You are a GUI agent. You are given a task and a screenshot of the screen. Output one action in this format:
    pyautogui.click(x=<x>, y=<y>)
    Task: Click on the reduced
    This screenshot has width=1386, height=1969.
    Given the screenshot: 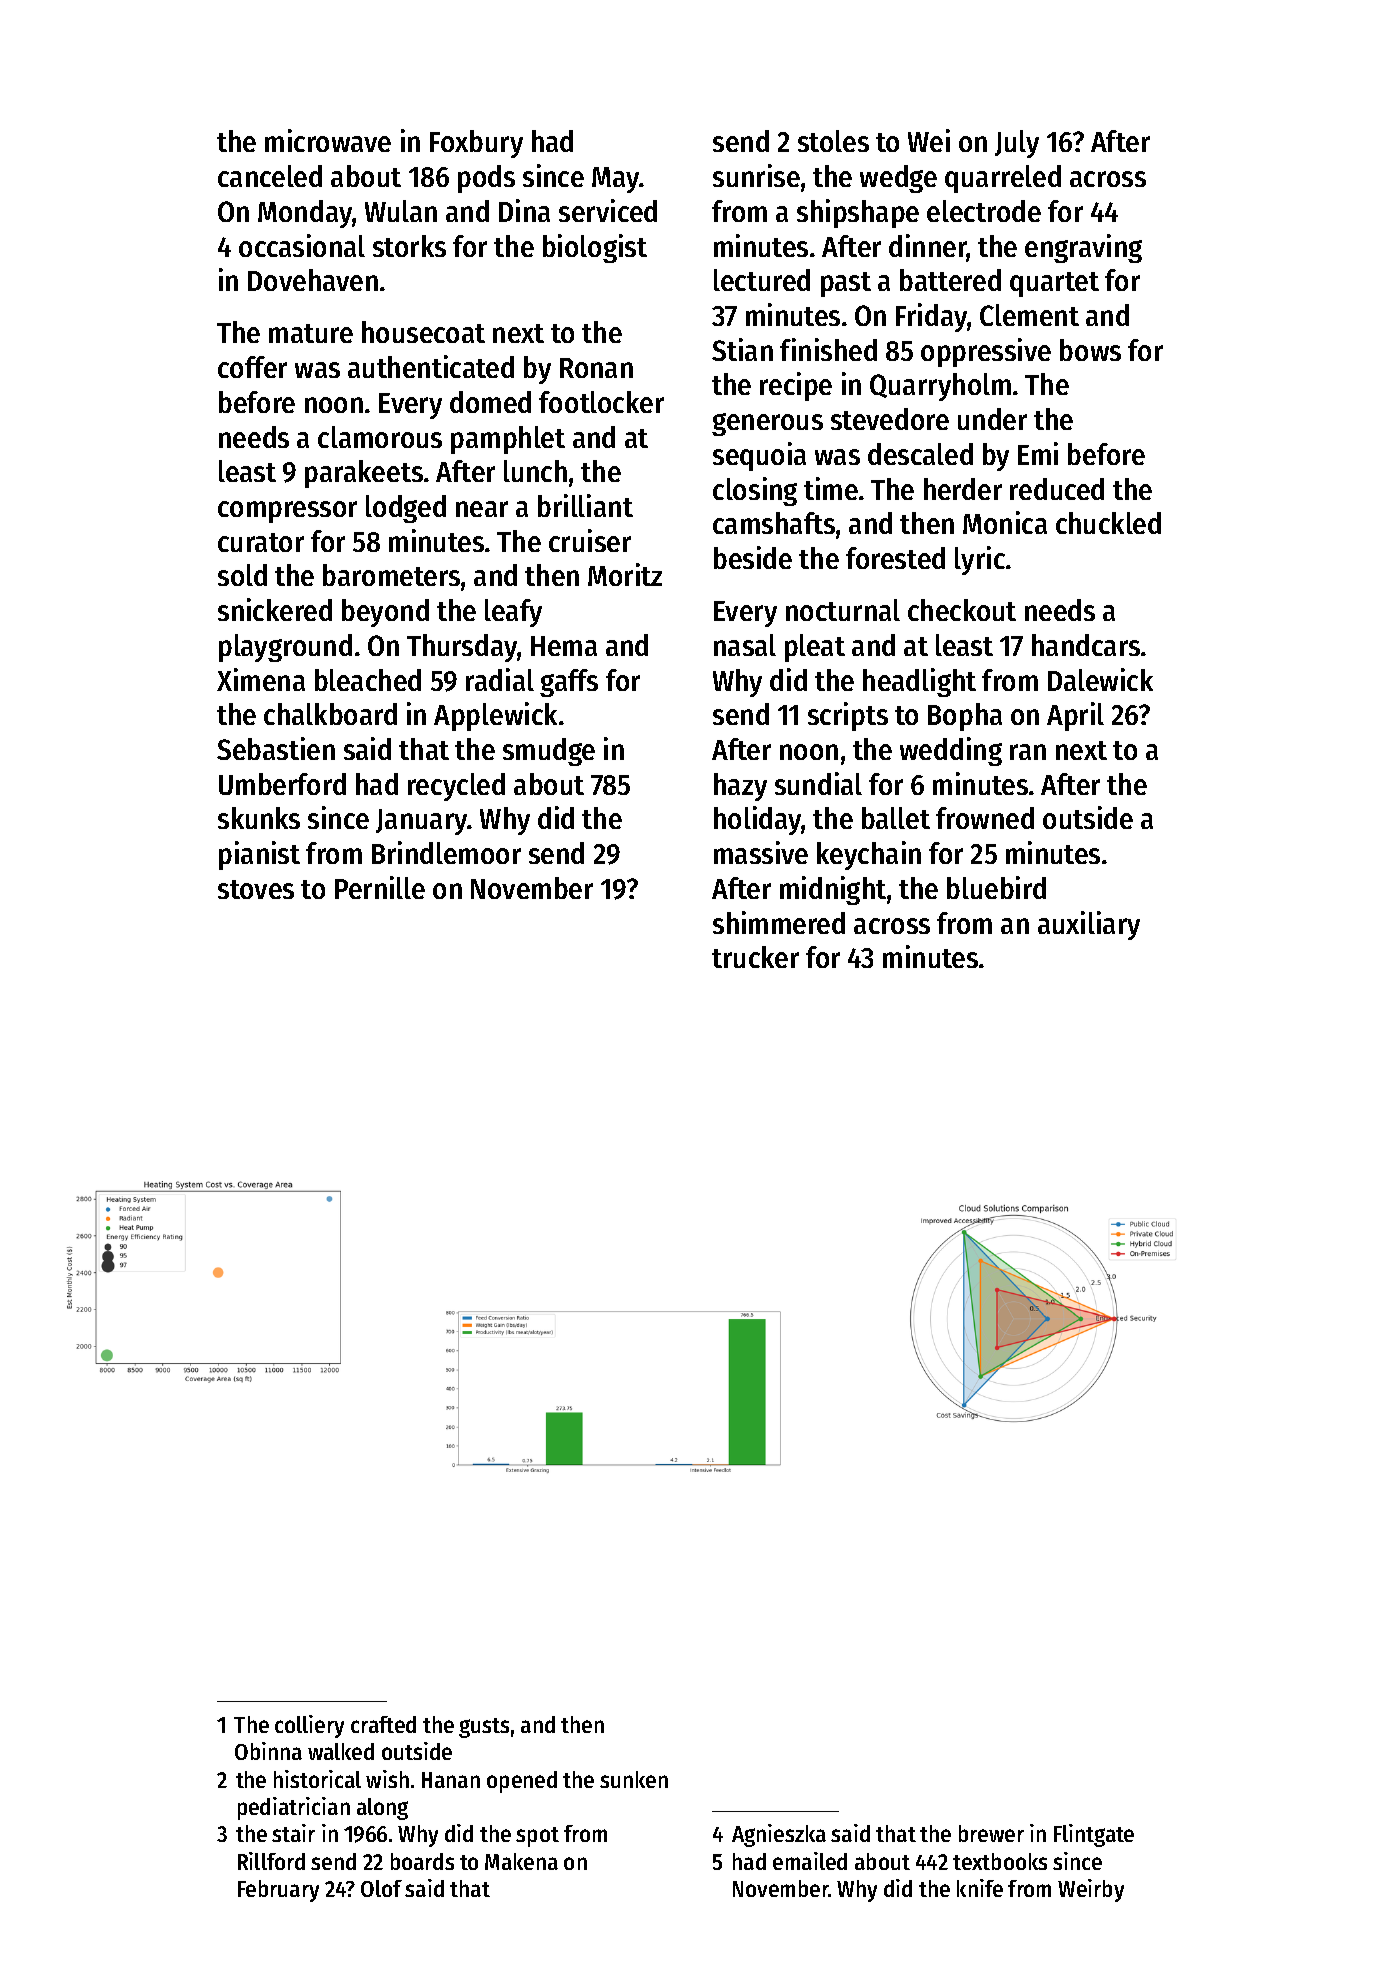 What is the action you would take?
    pyautogui.click(x=1057, y=489)
